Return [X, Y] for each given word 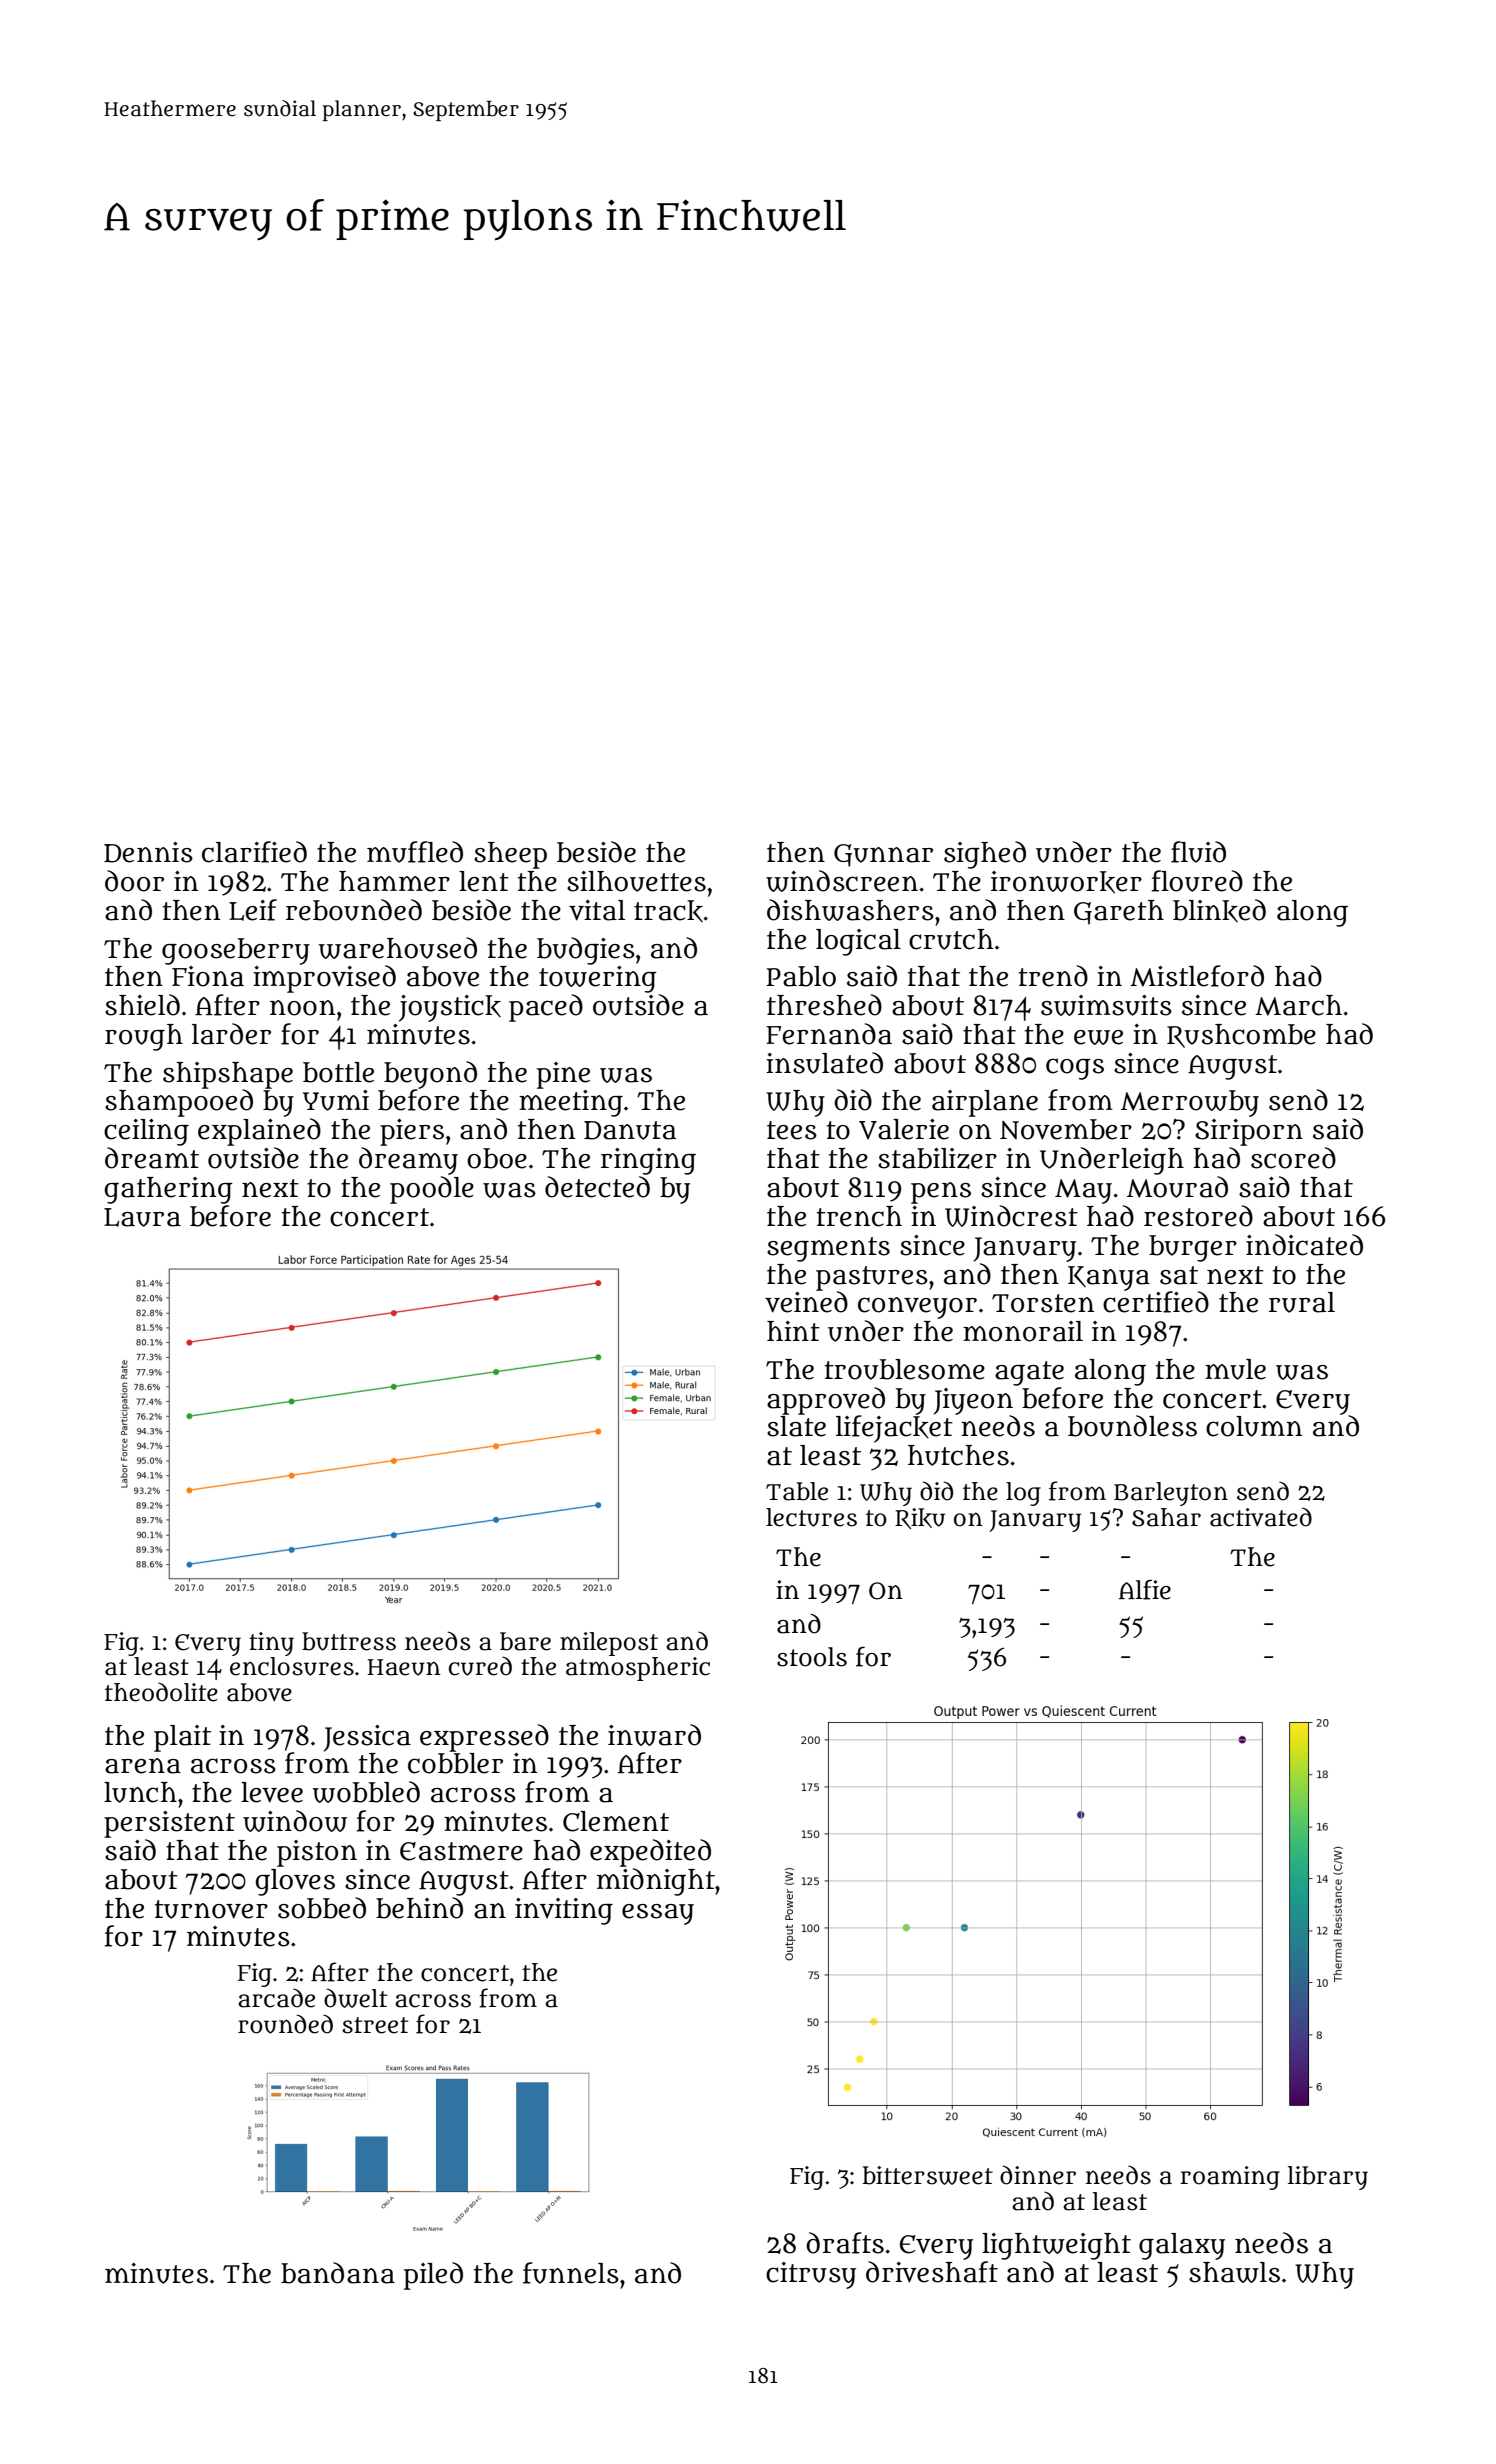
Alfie [1145, 1590]
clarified [254, 852]
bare [525, 1641]
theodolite [161, 1692]
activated [1261, 1517]
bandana [338, 2273]
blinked [1219, 910]
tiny [271, 1644]
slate [796, 1426]
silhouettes [636, 881]
